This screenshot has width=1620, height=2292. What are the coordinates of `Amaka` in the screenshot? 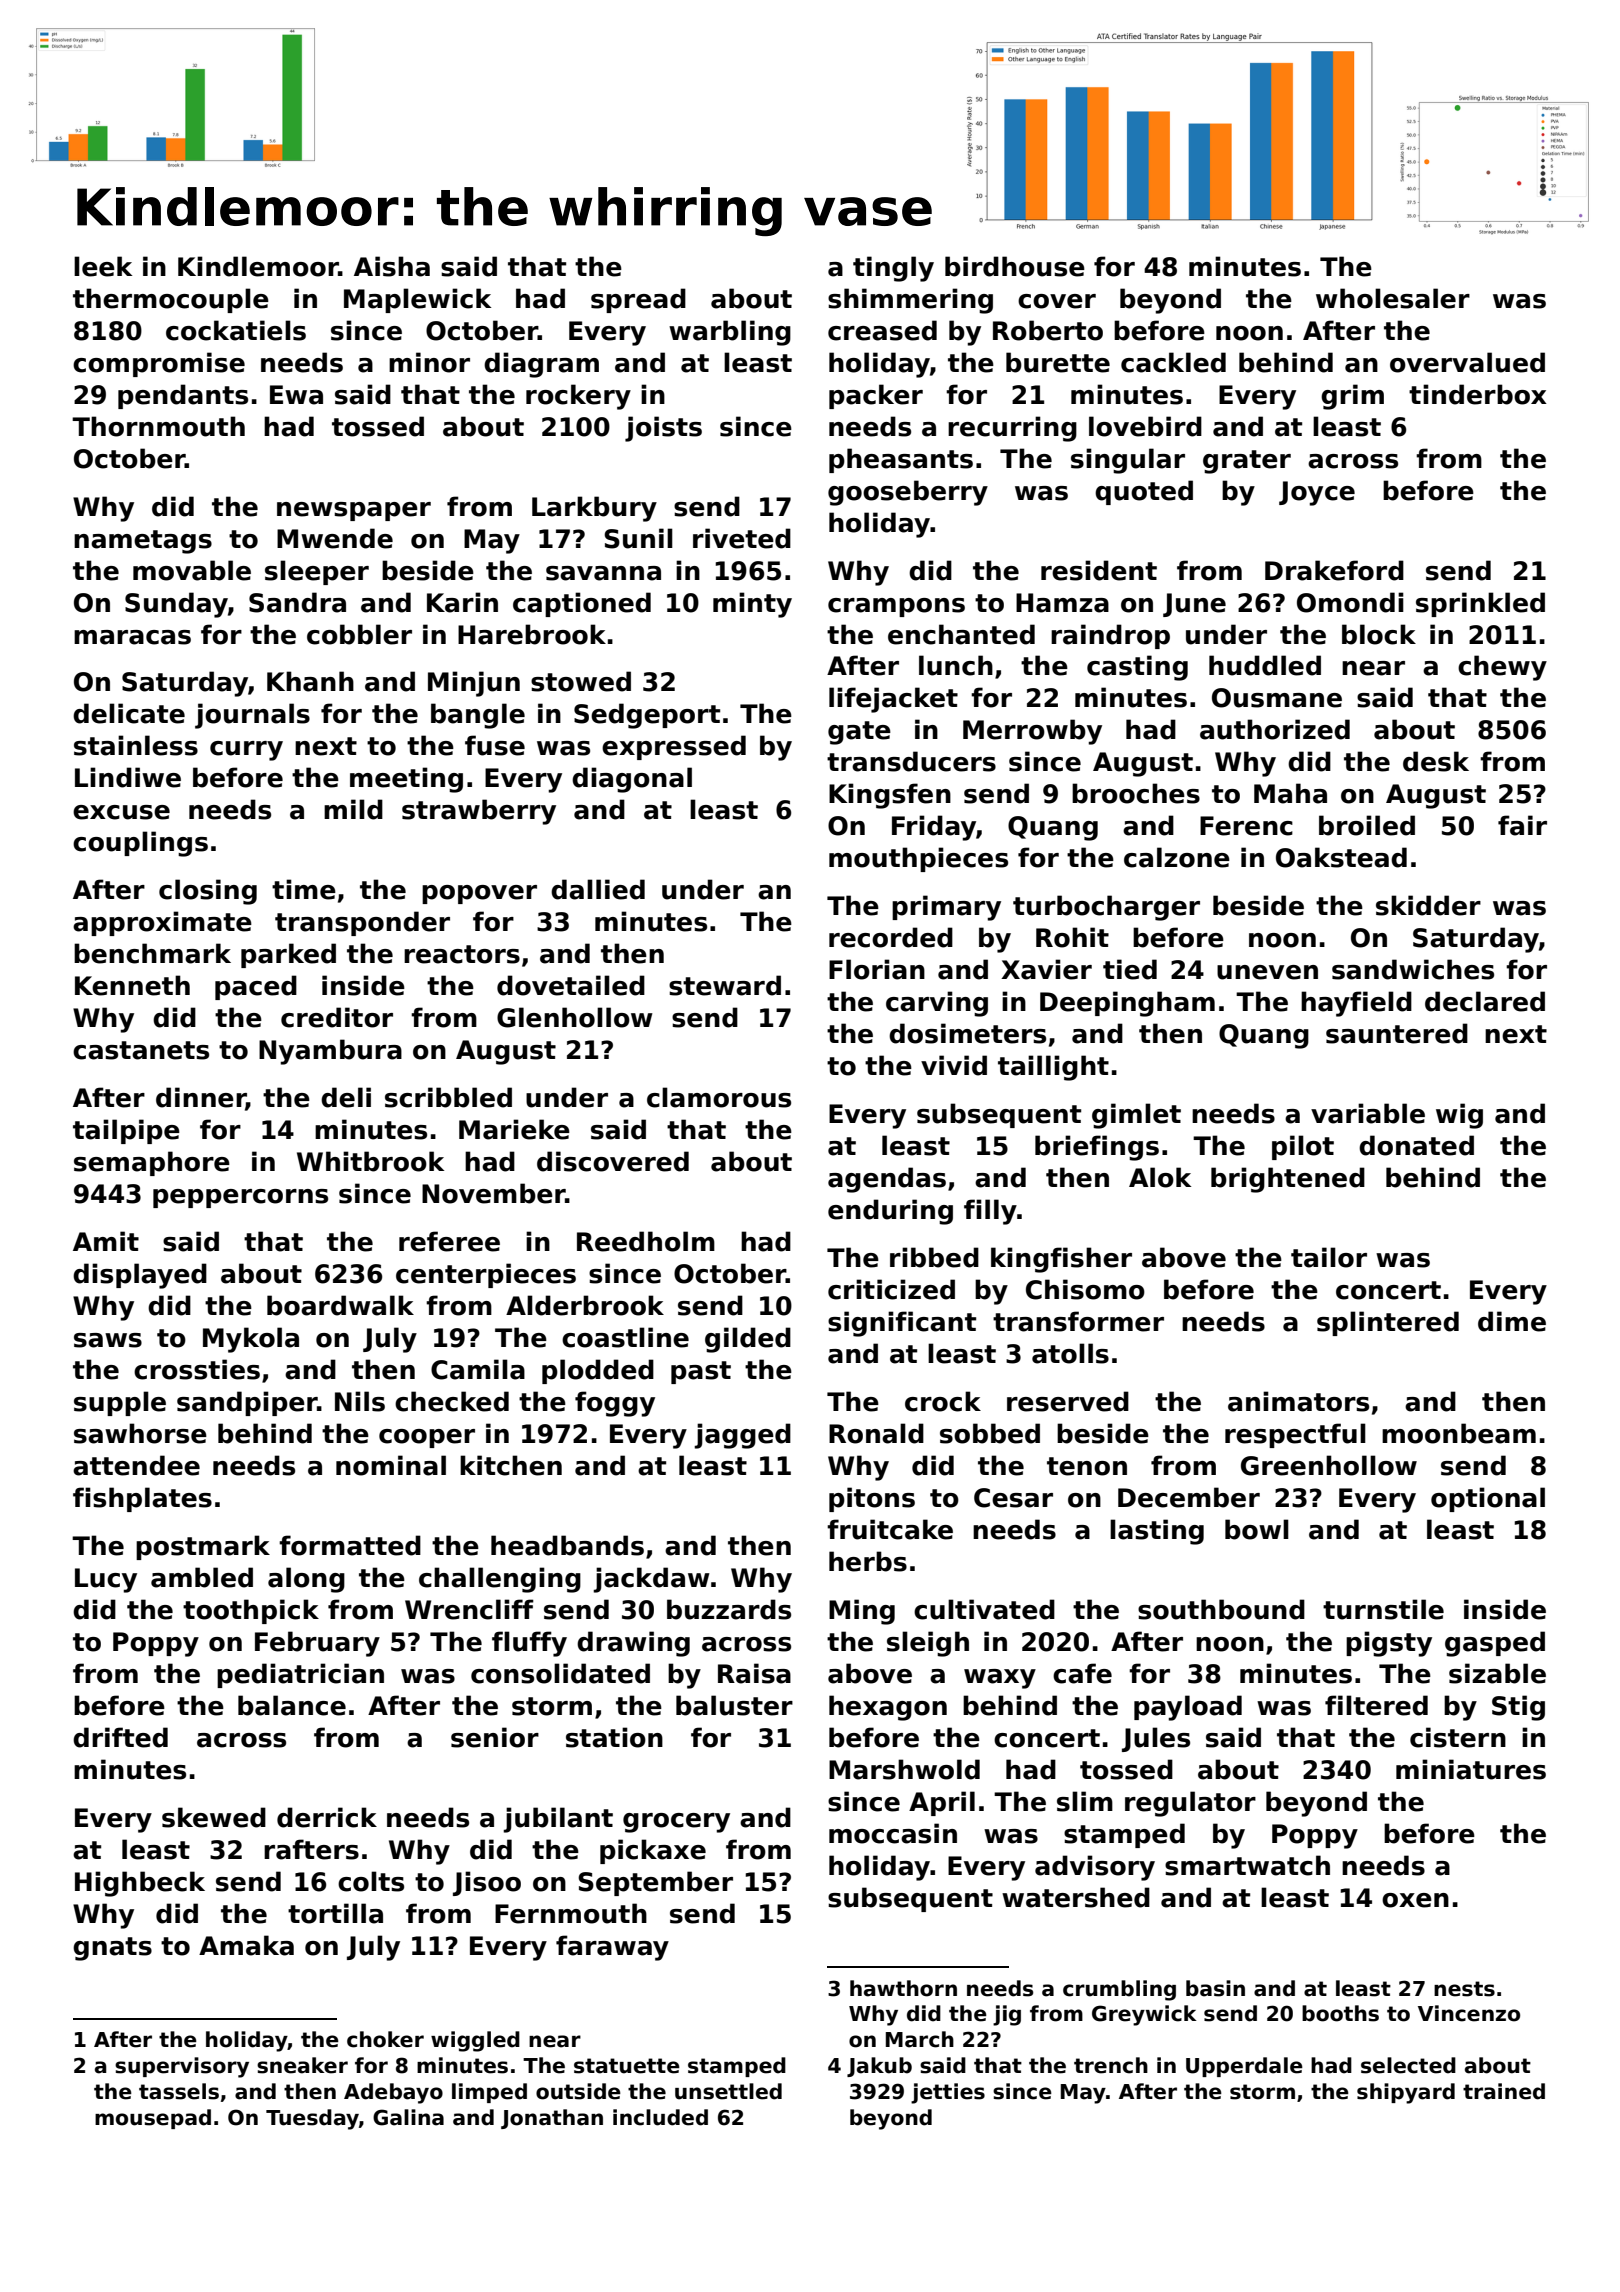 It's located at (246, 1945).
